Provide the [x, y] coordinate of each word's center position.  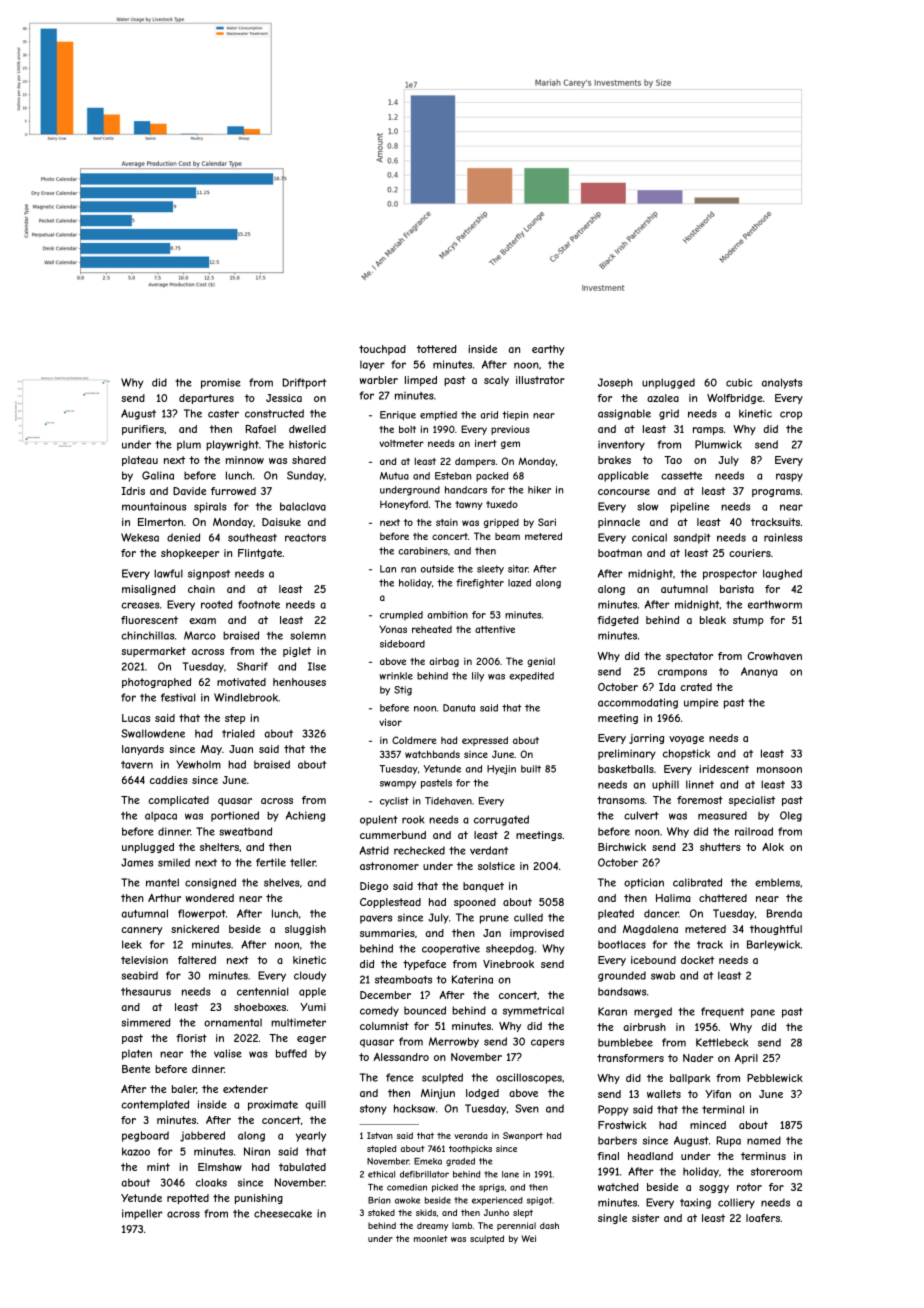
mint [158, 1167]
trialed [238, 733]
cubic [739, 382]
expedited [531, 677]
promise [221, 383]
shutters [720, 847]
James [137, 862]
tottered [437, 349]
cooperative [451, 949]
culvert [641, 815]
